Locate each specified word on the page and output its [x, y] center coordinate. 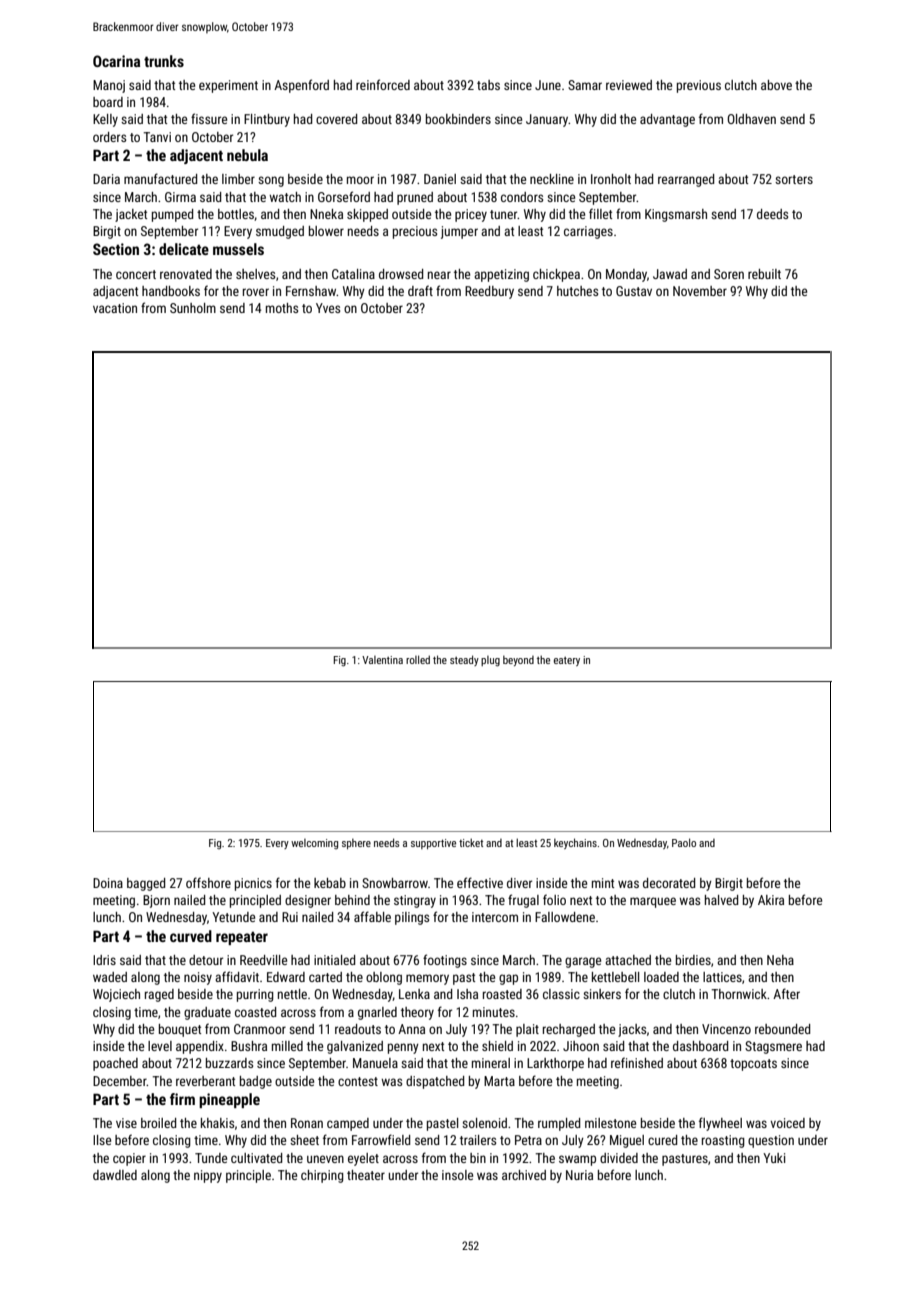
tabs [488, 85]
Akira [771, 900]
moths [282, 308]
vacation [115, 308]
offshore [208, 882]
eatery [567, 661]
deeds [772, 214]
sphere [356, 844]
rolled [418, 659]
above [776, 85]
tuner [504, 214]
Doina [108, 883]
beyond [518, 661]
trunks [164, 61]
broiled [158, 1123]
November [700, 291]
